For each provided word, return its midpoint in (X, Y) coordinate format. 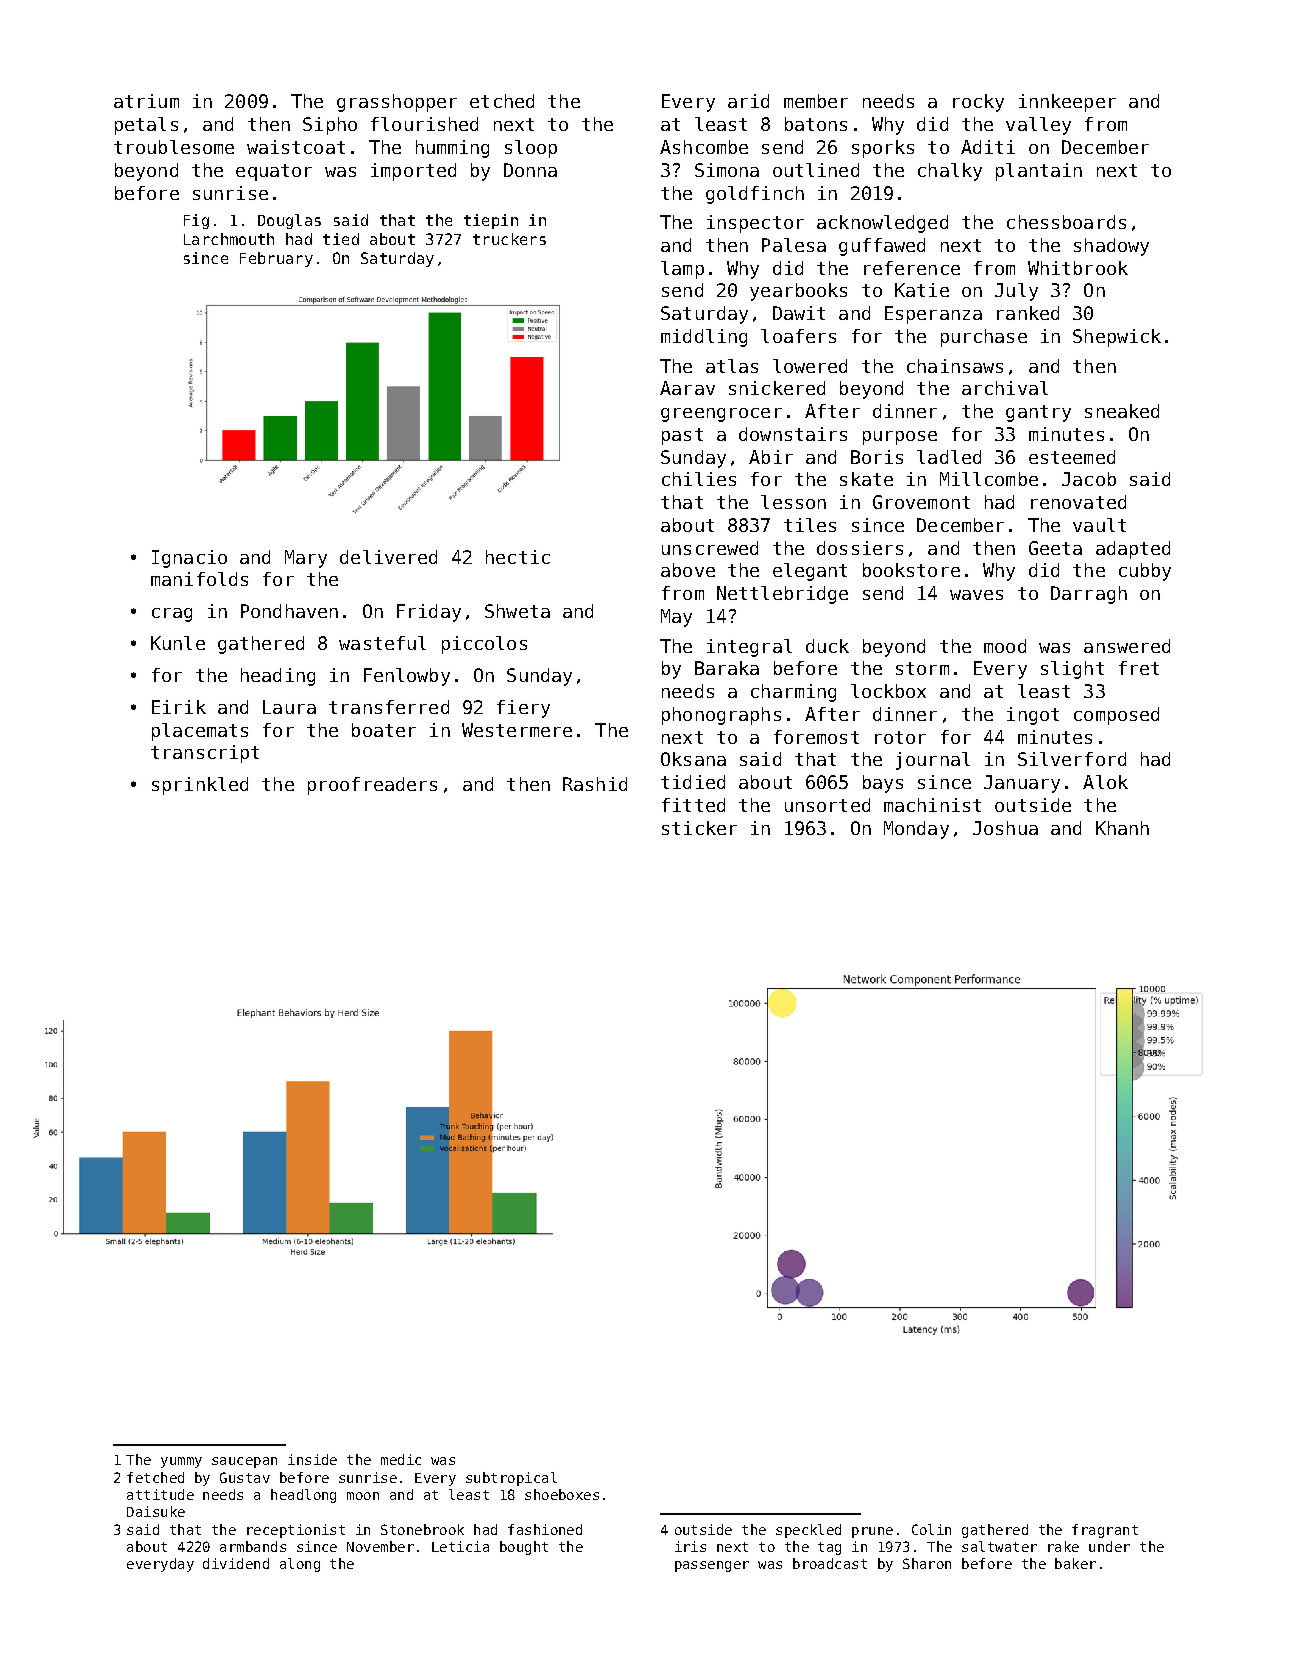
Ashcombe (704, 147)
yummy (181, 1462)
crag (172, 615)
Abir (771, 457)
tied (341, 239)
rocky (978, 103)
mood (1005, 646)
